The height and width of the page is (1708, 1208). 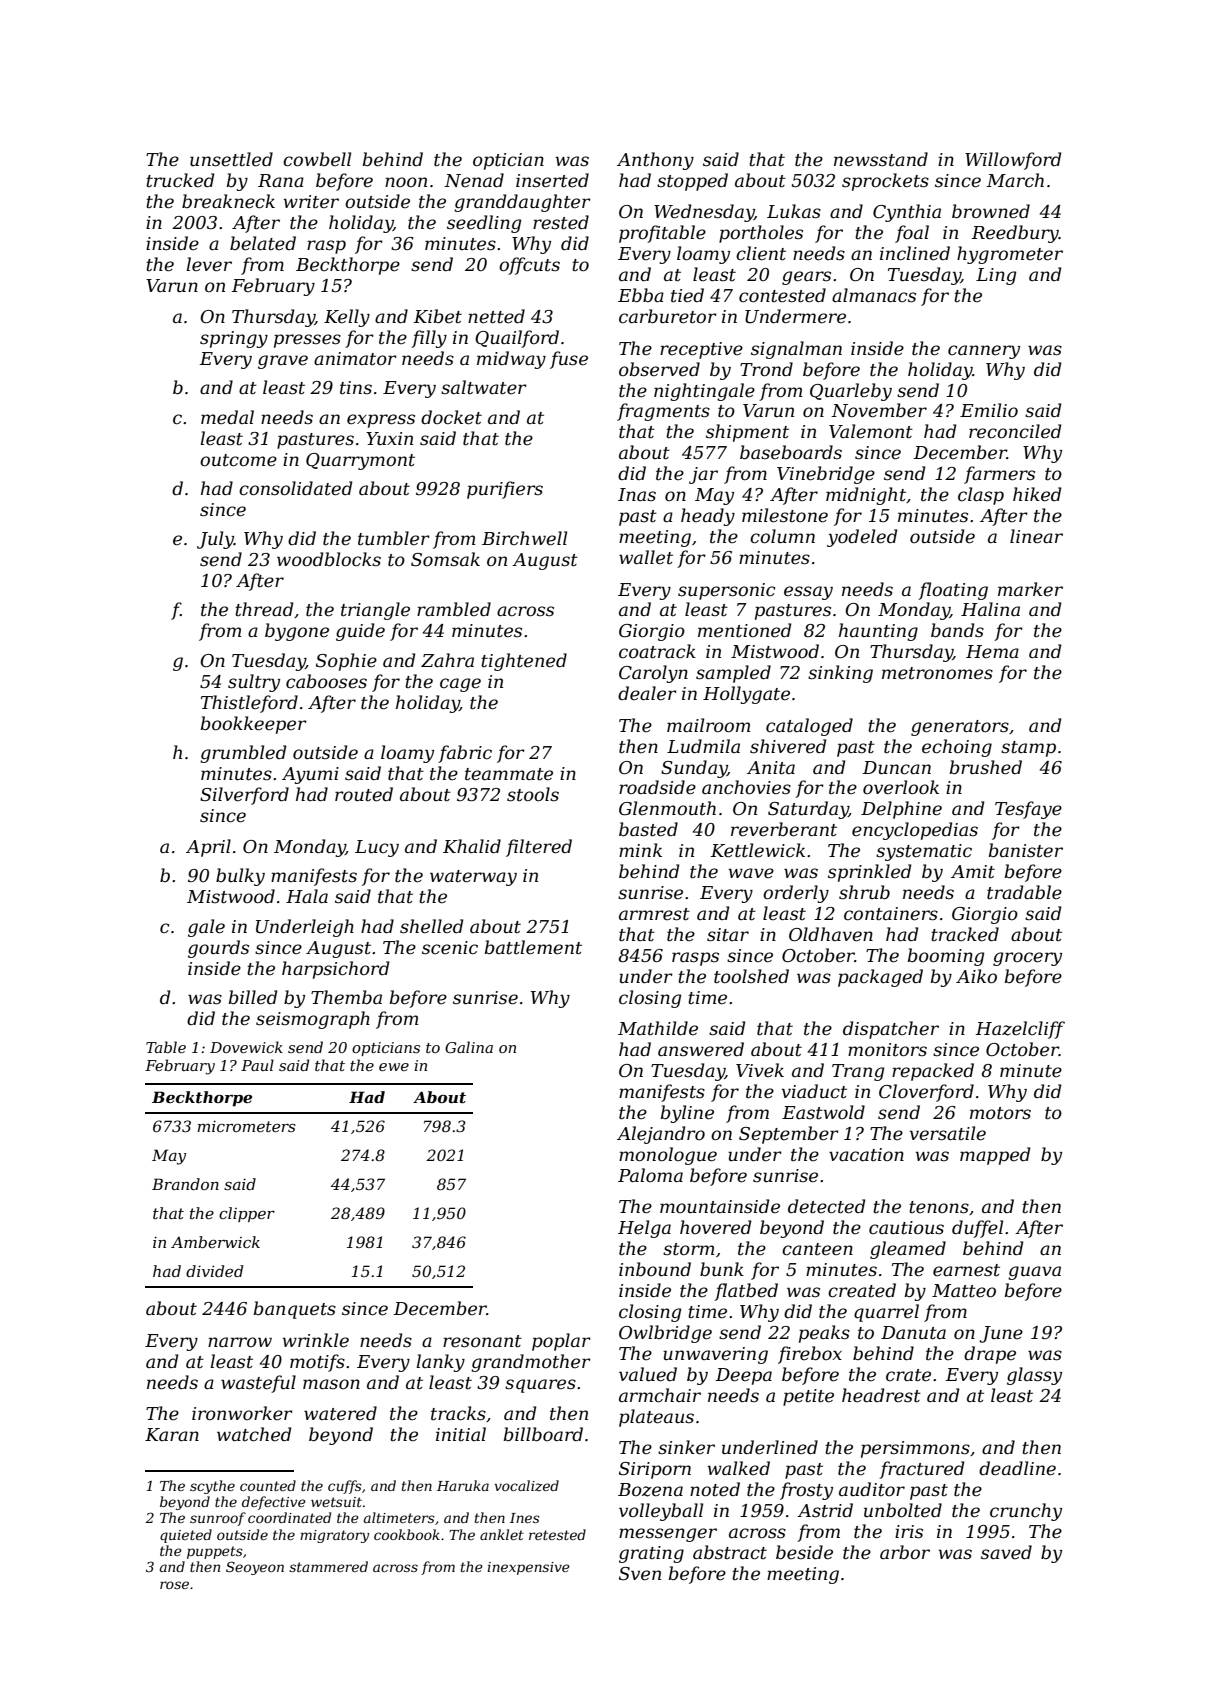 What do you see at coordinates (905, 1552) in the page?
I see `arbor` at bounding box center [905, 1552].
